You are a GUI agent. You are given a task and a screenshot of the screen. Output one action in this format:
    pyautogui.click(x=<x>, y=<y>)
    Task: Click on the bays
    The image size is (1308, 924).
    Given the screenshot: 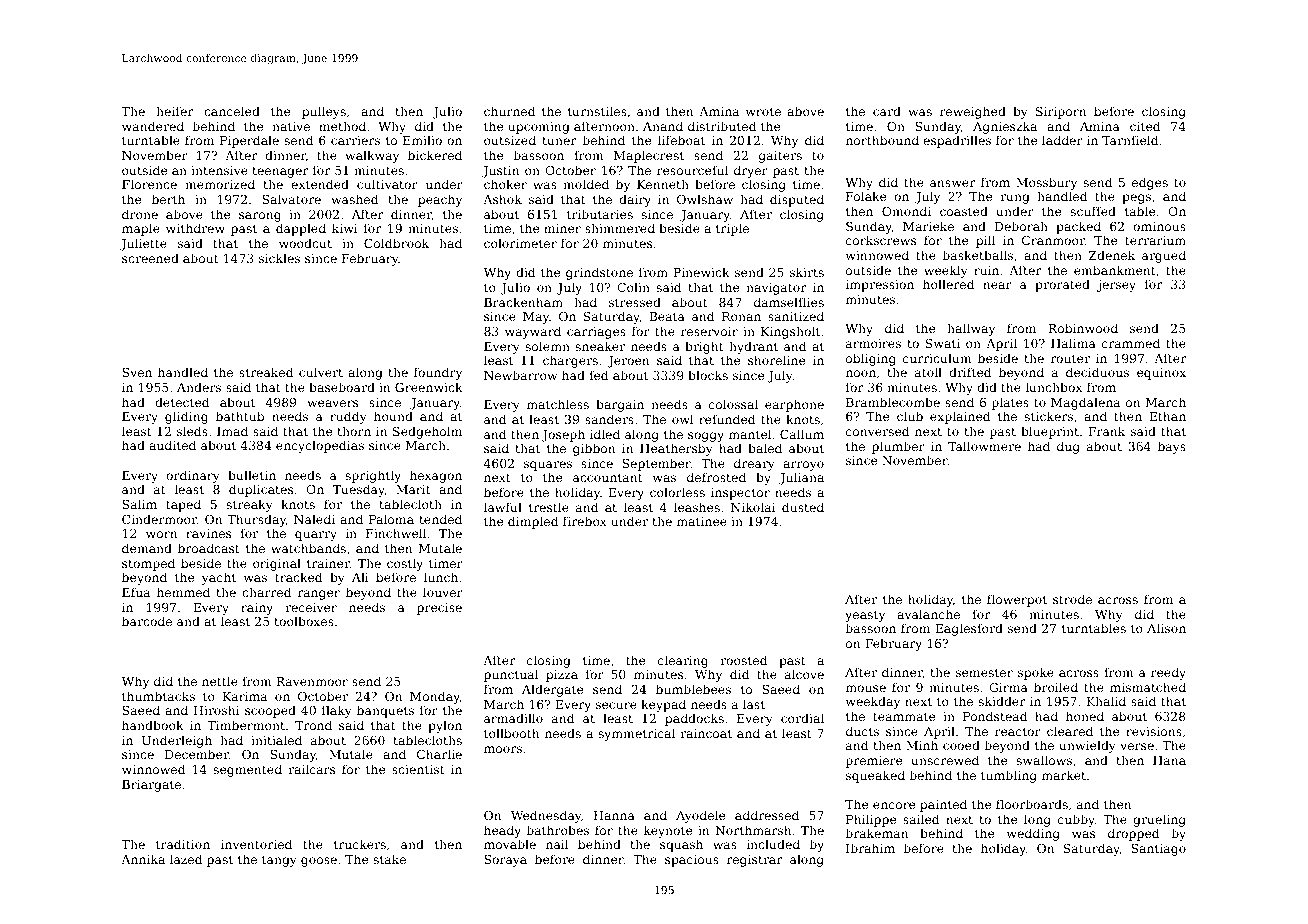 What is the action you would take?
    pyautogui.click(x=1172, y=447)
